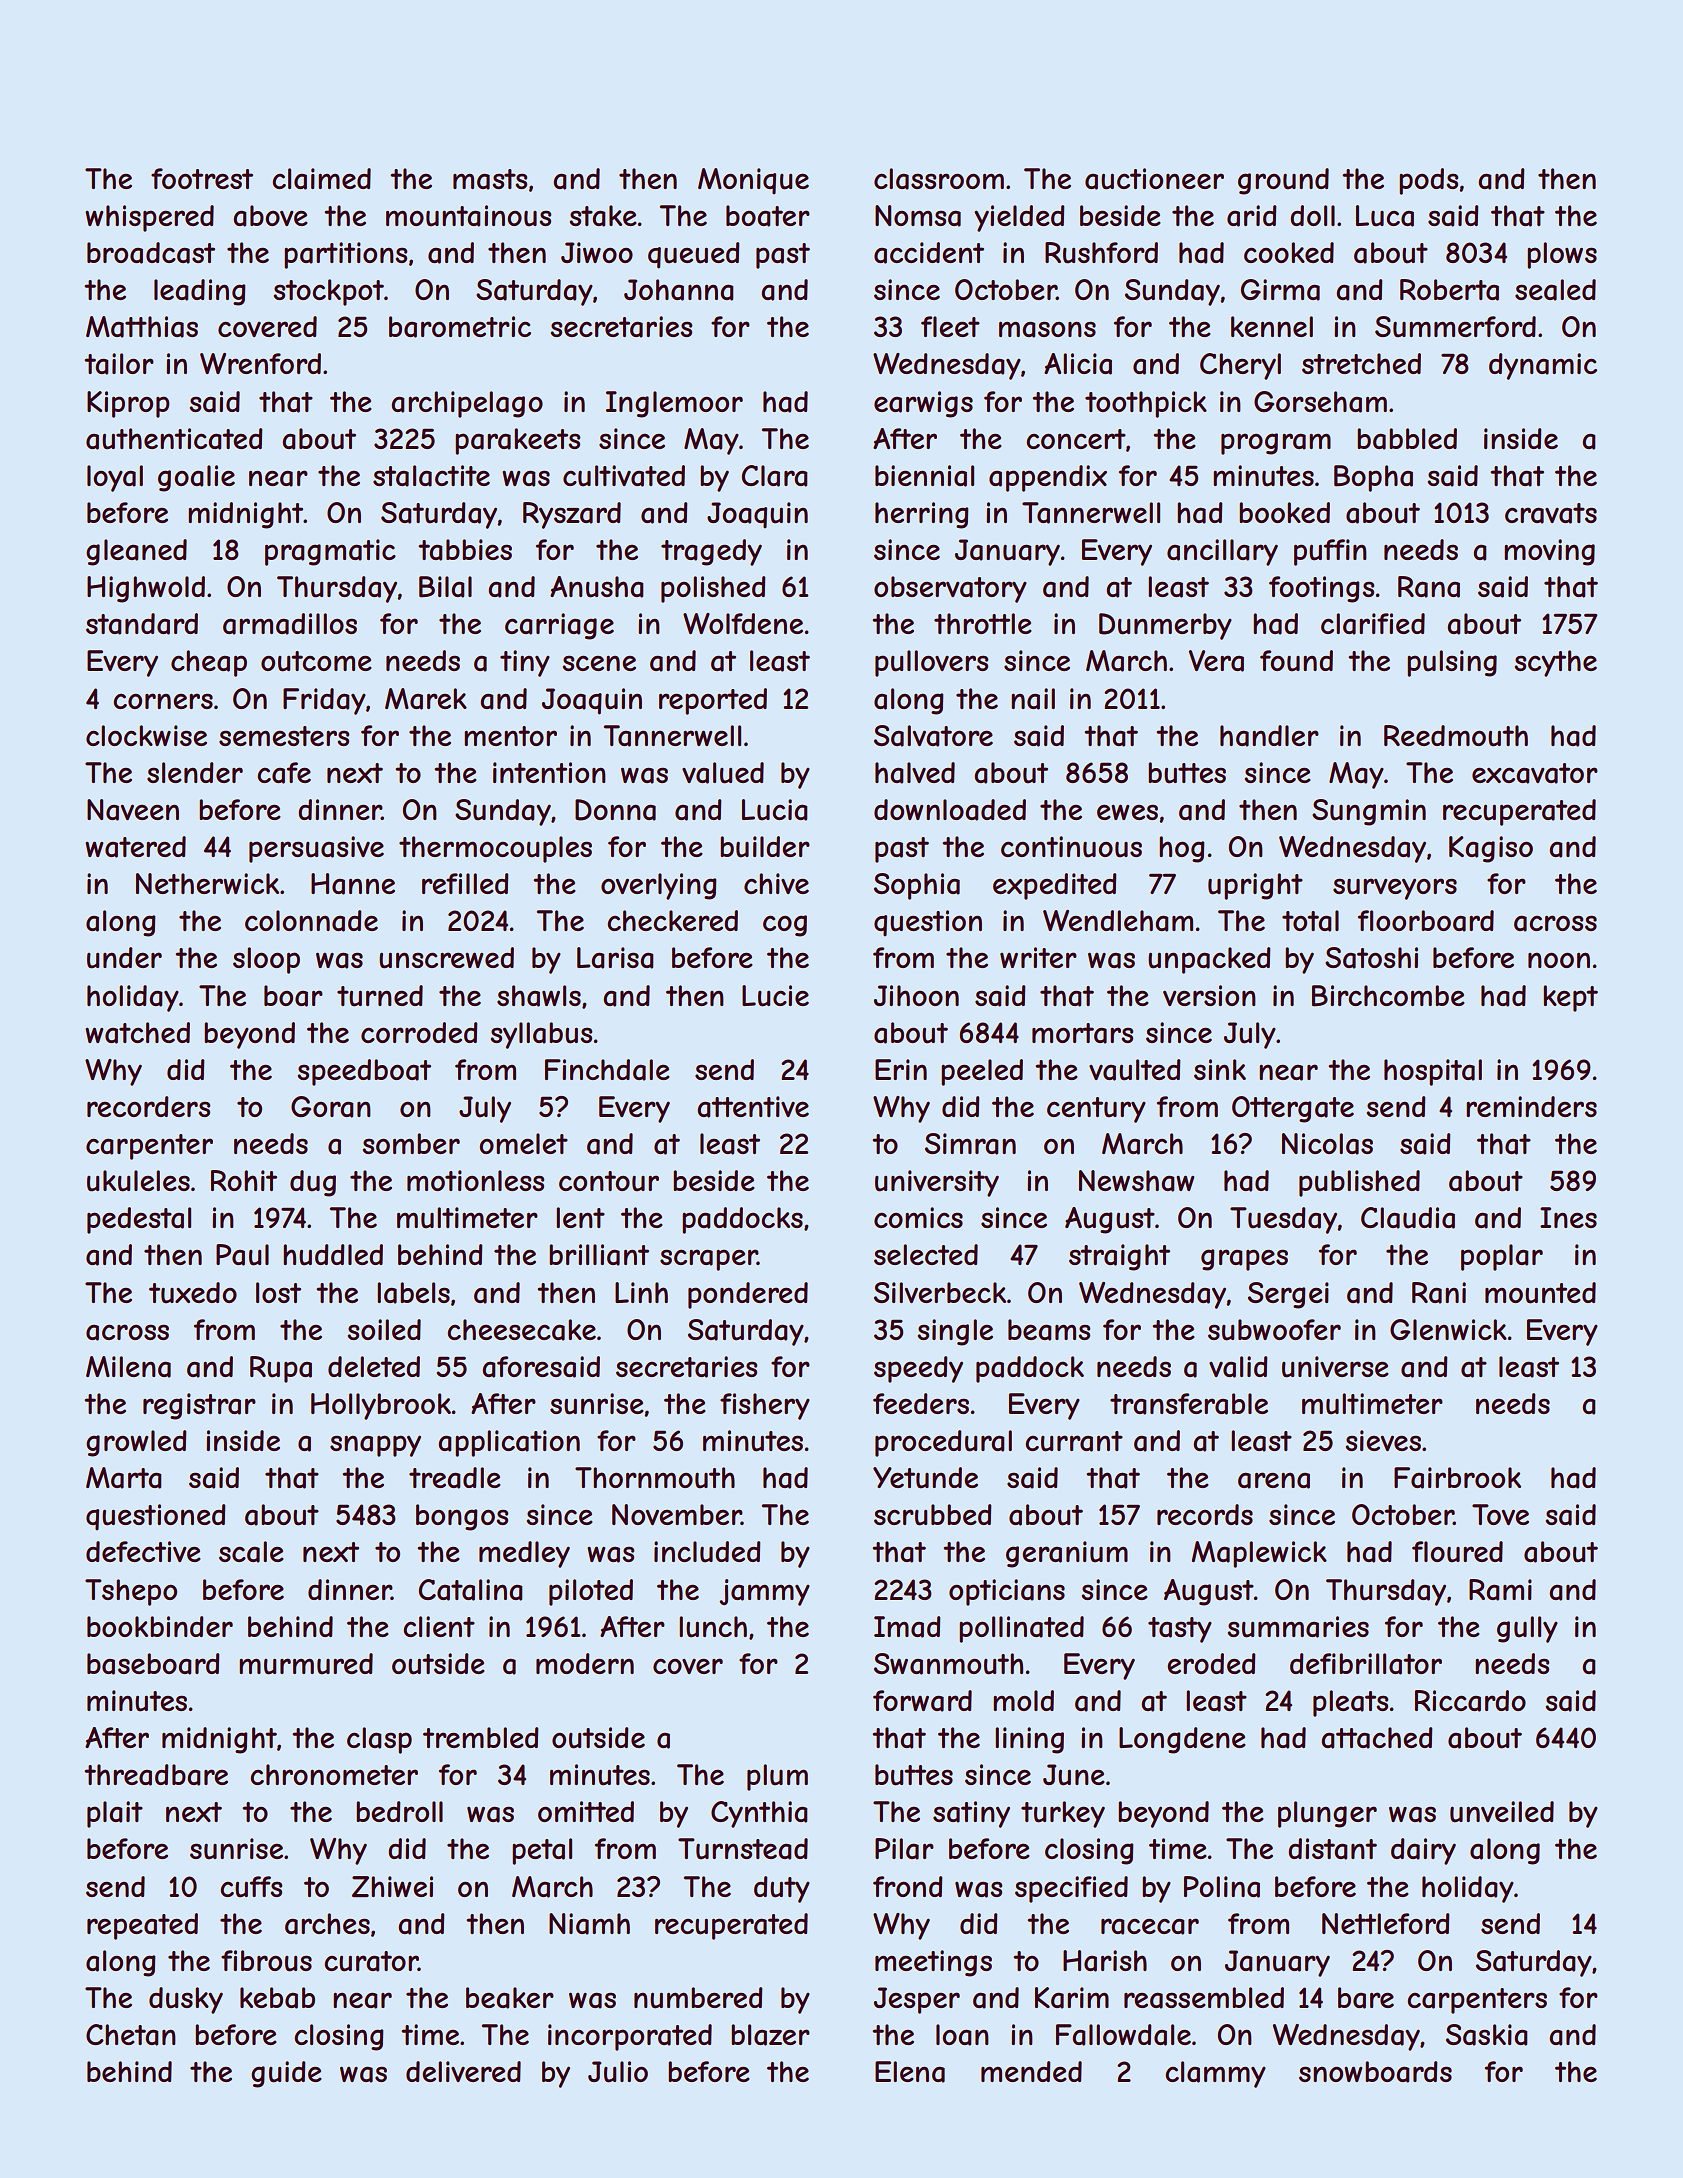 This screenshot has height=2178, width=1683. I want to click on footrest, so click(202, 178).
